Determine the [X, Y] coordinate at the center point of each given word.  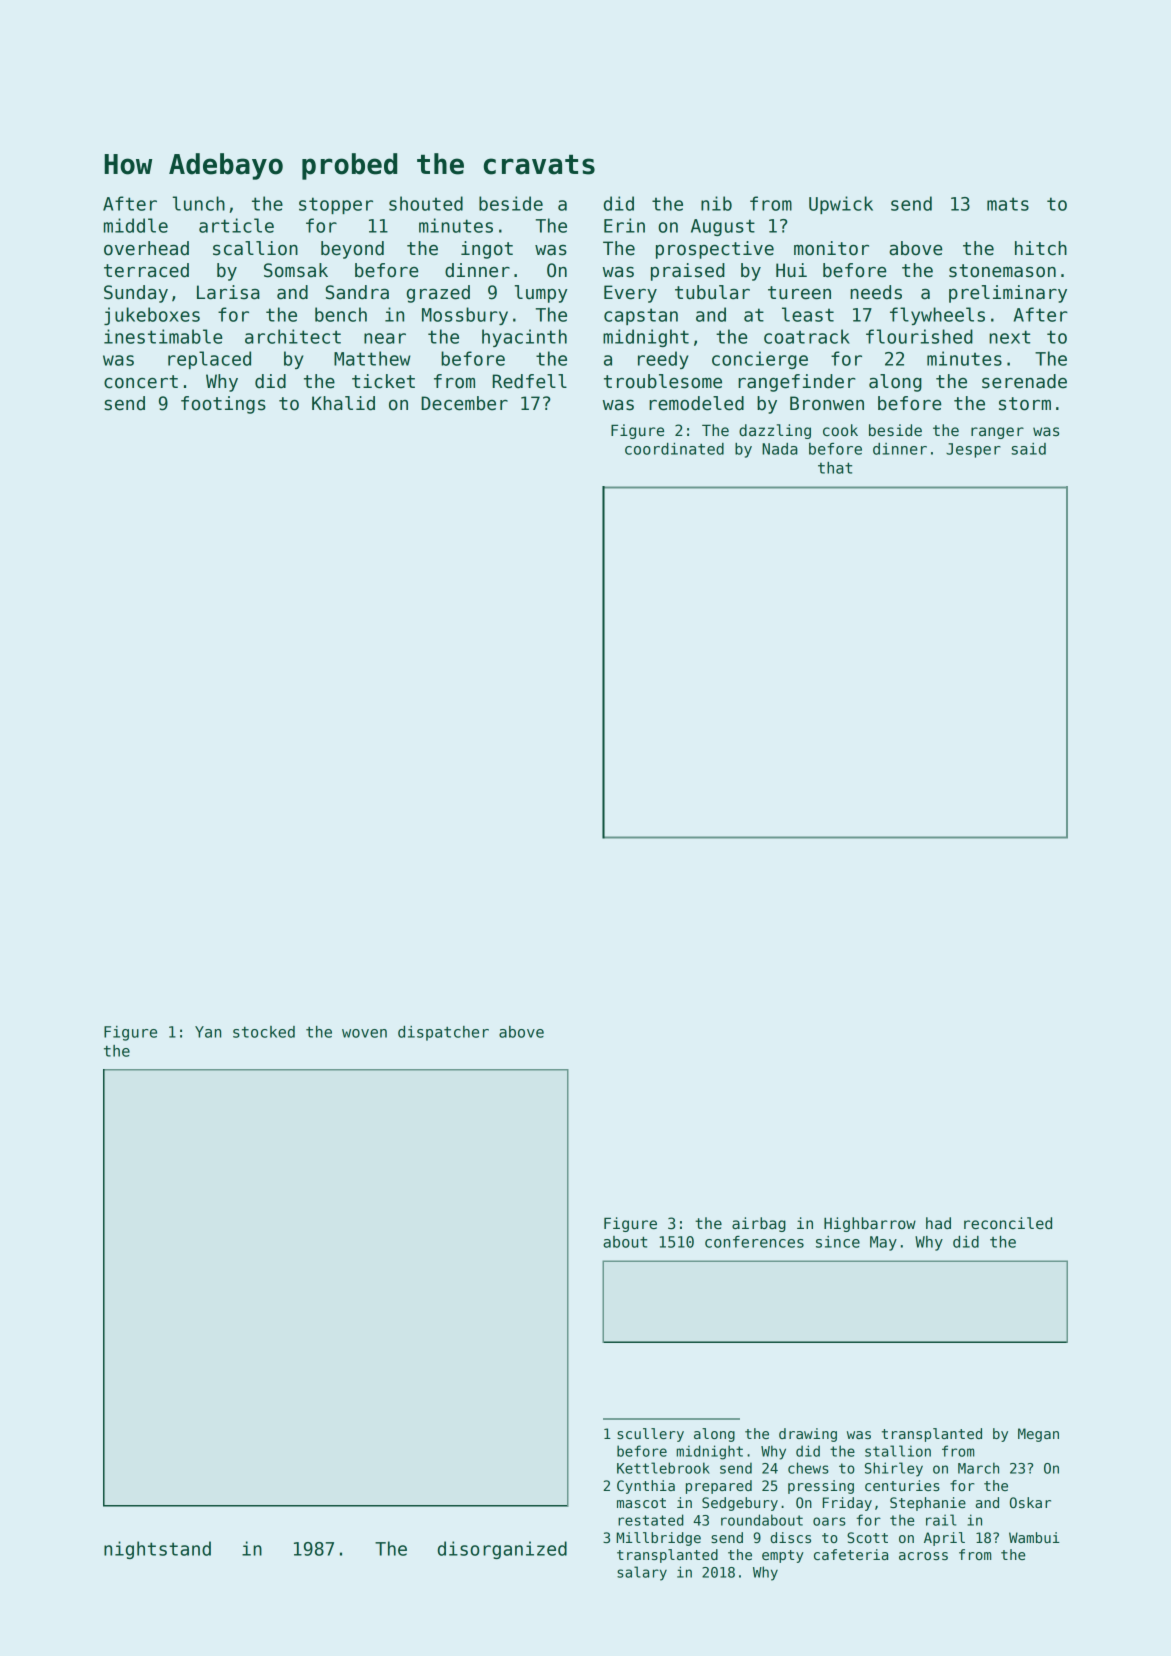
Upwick [841, 205]
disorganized [502, 1550]
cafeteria [851, 1554]
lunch [199, 203]
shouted [426, 203]
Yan [208, 1032]
